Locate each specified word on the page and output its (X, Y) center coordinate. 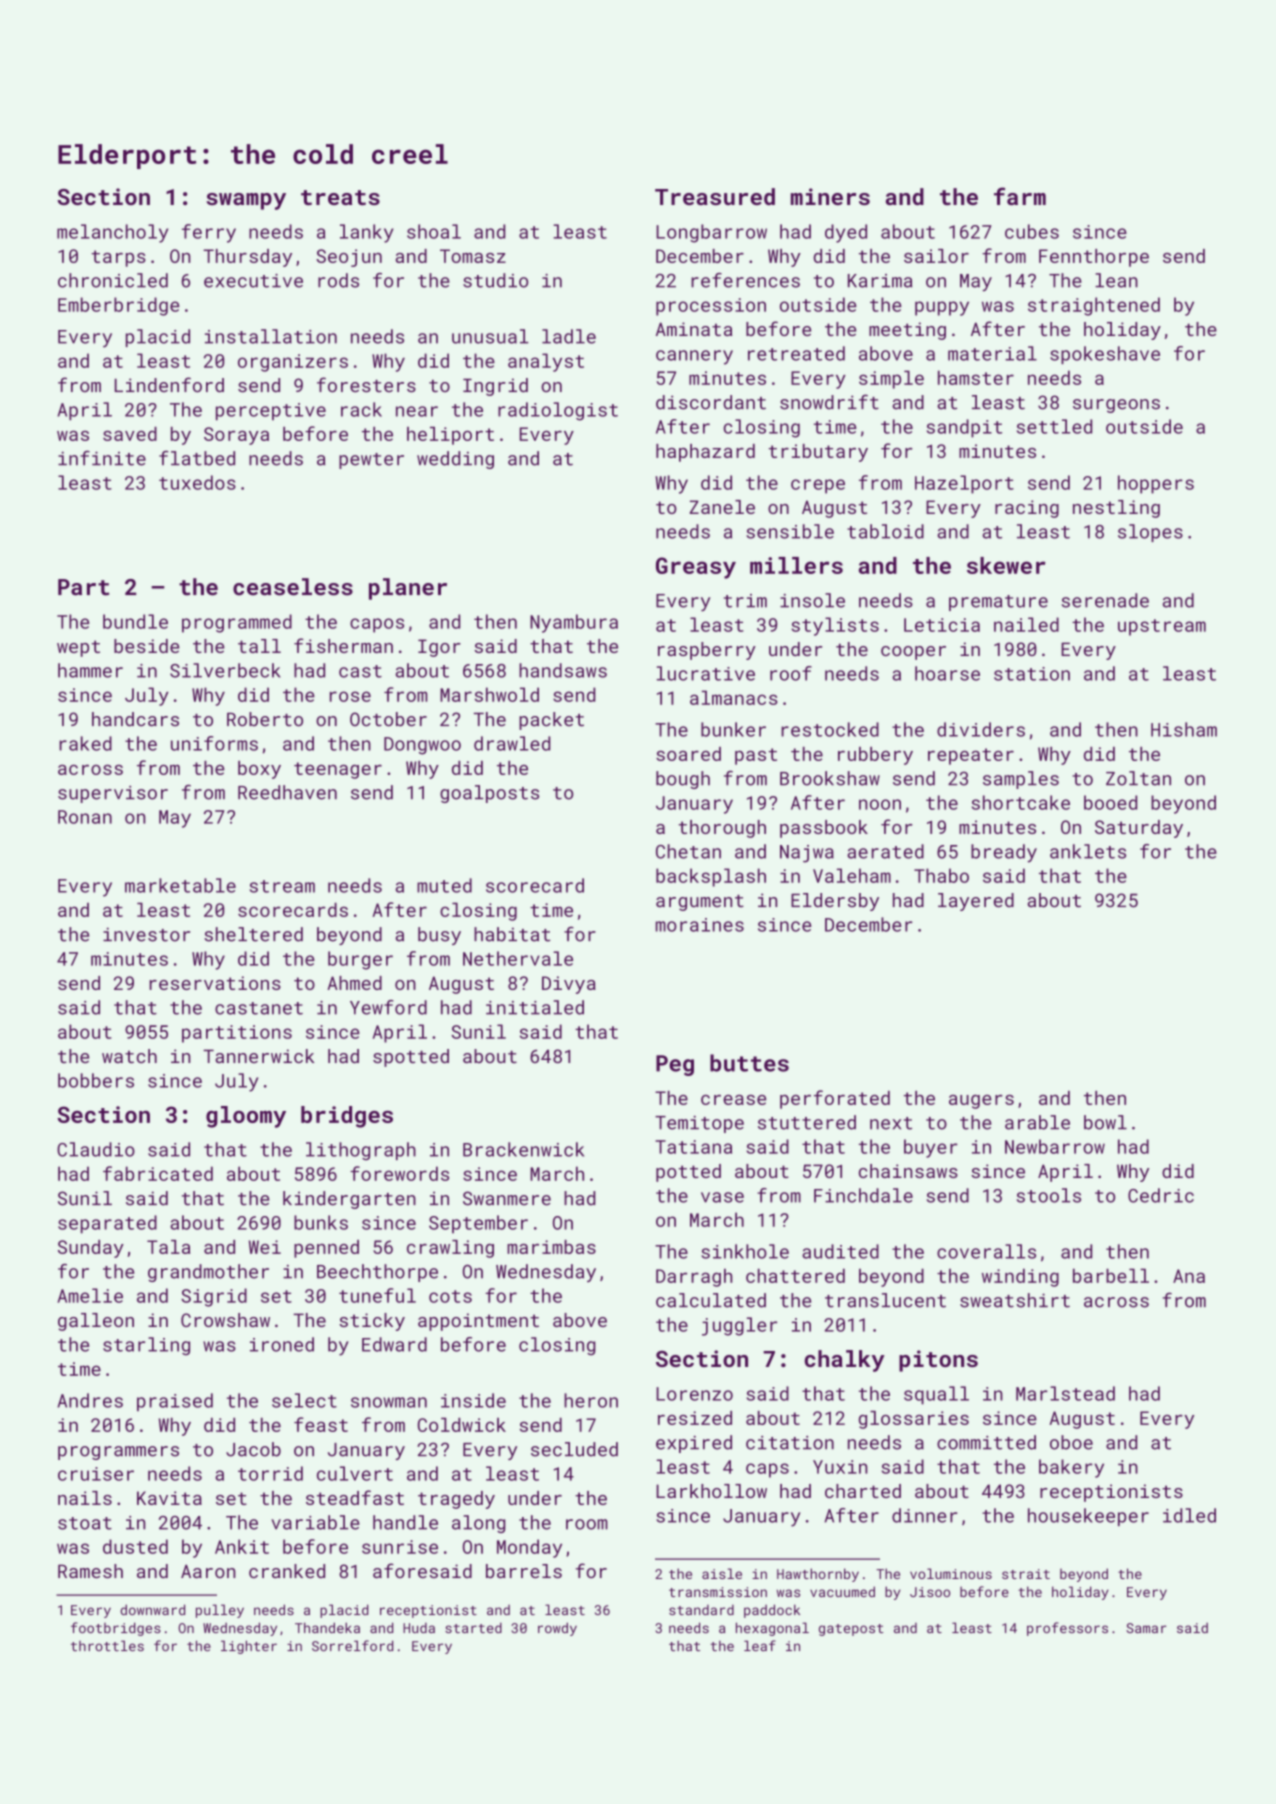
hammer (90, 670)
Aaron (208, 1571)
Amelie (90, 1295)
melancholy (112, 233)
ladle (569, 336)
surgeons (1116, 406)
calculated (711, 1300)
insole (812, 600)
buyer (930, 1148)
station (1032, 674)
